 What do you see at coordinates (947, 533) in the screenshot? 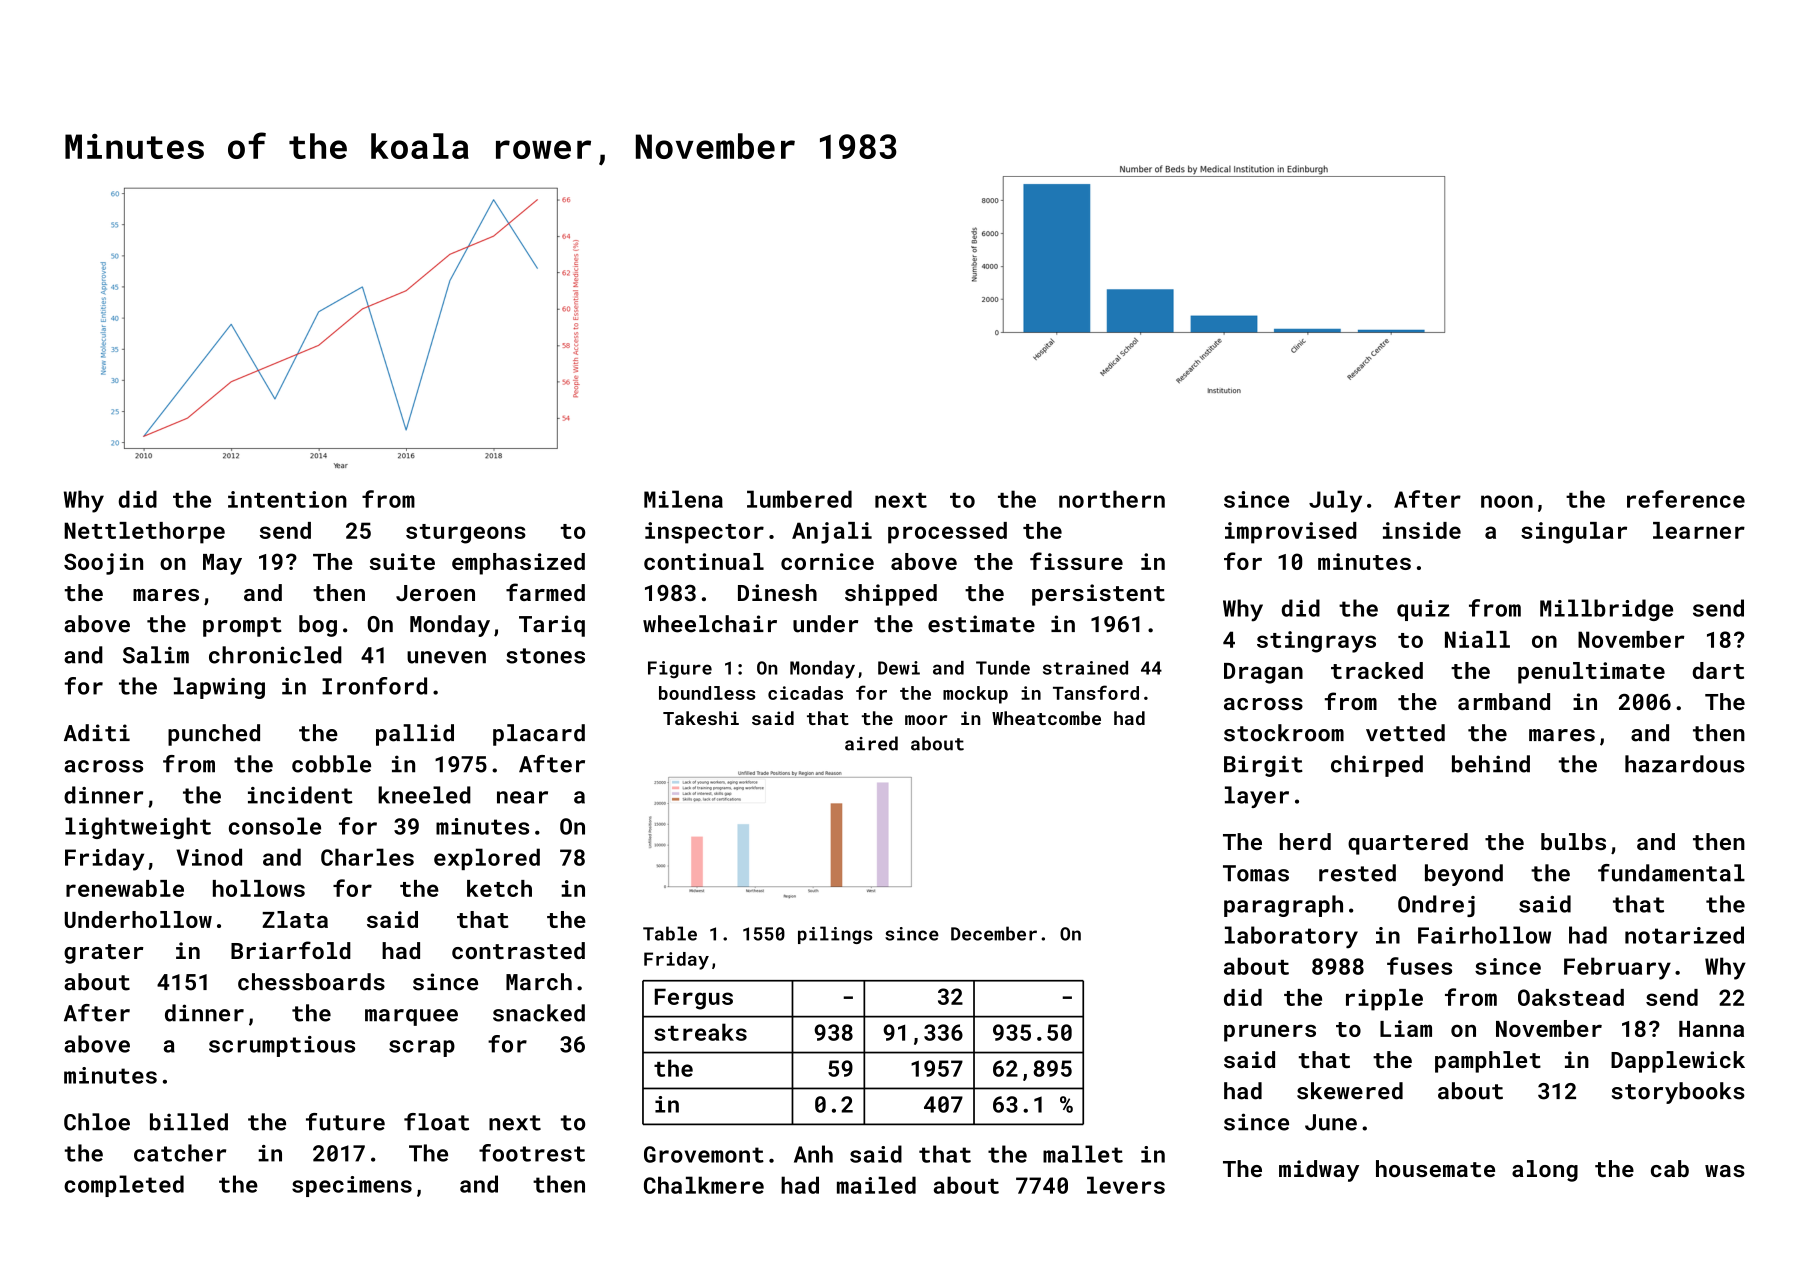
I see `processed` at bounding box center [947, 533].
